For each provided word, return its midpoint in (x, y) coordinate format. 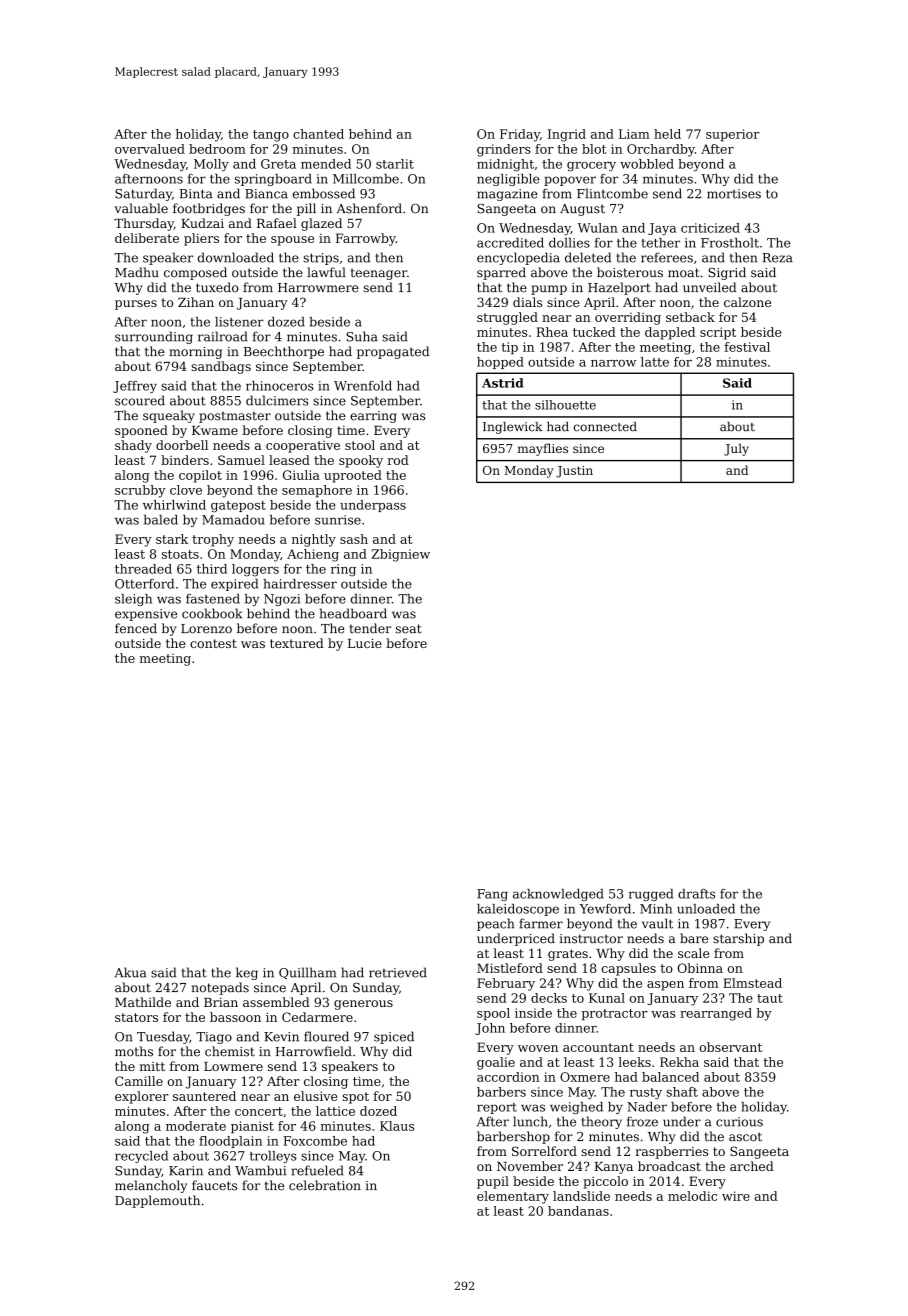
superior (733, 135)
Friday (520, 135)
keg (247, 973)
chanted (318, 134)
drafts (696, 894)
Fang (492, 895)
